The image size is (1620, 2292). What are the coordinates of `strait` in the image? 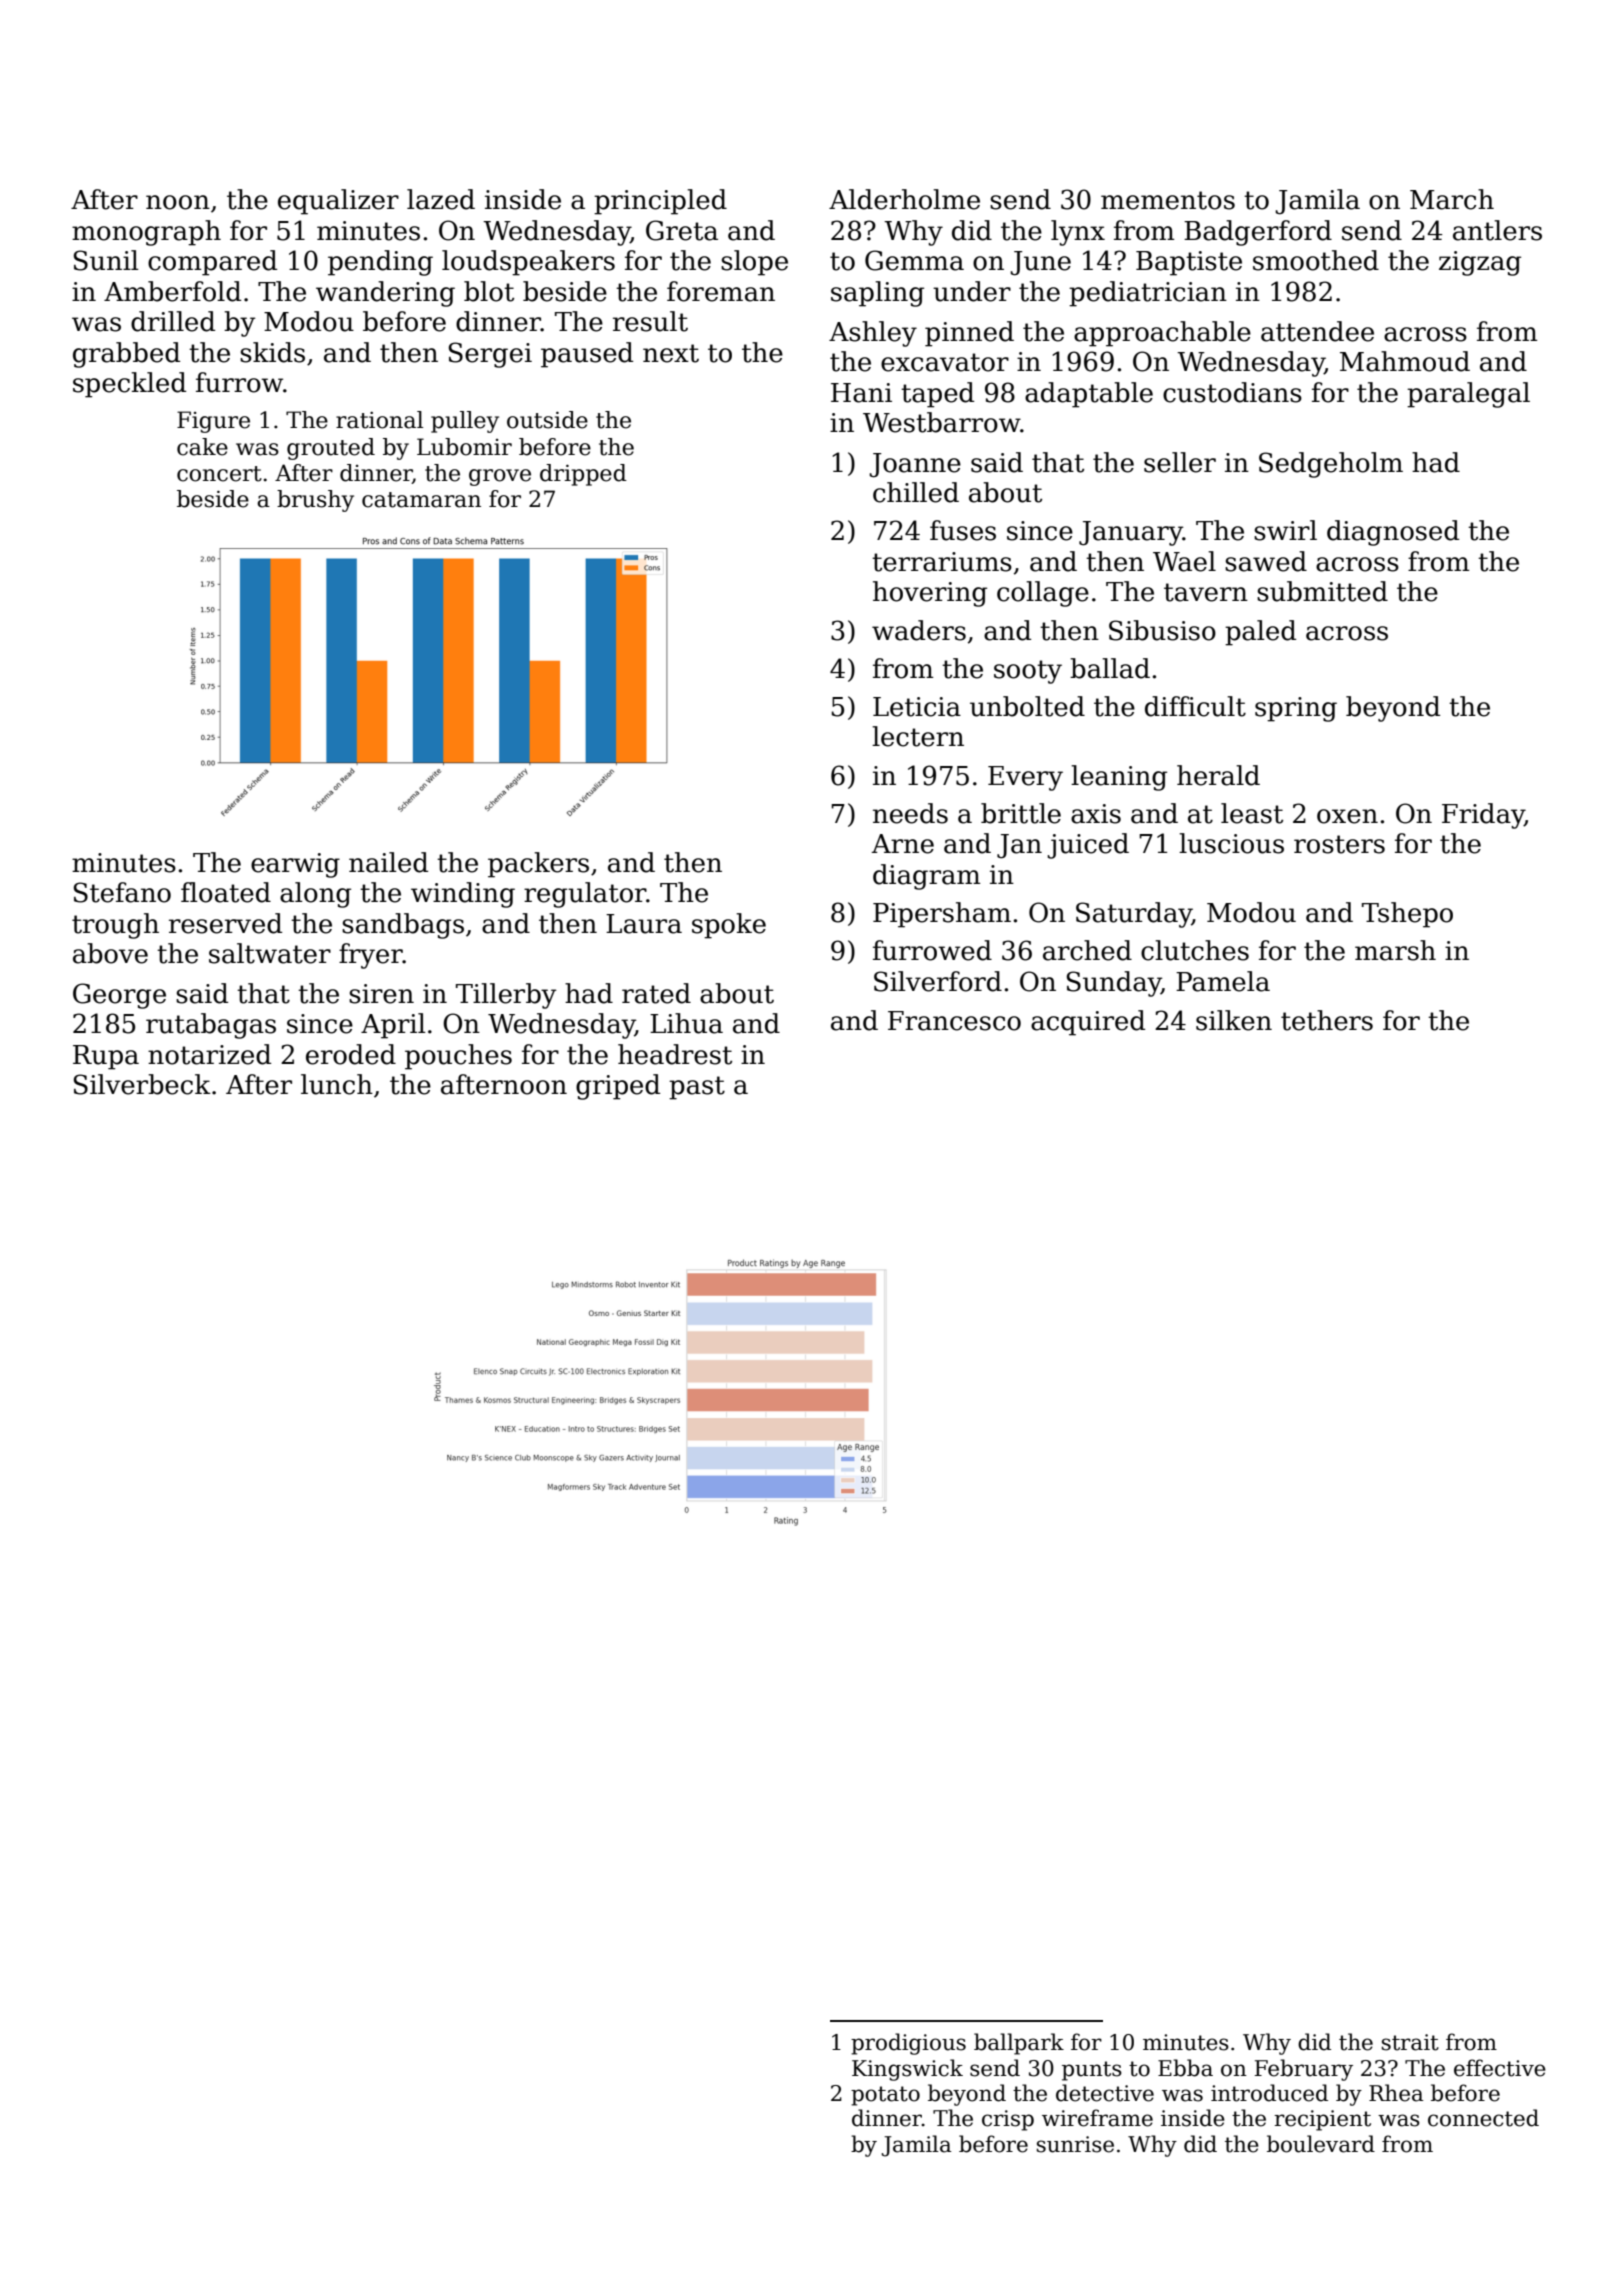 It's located at (1410, 2042).
